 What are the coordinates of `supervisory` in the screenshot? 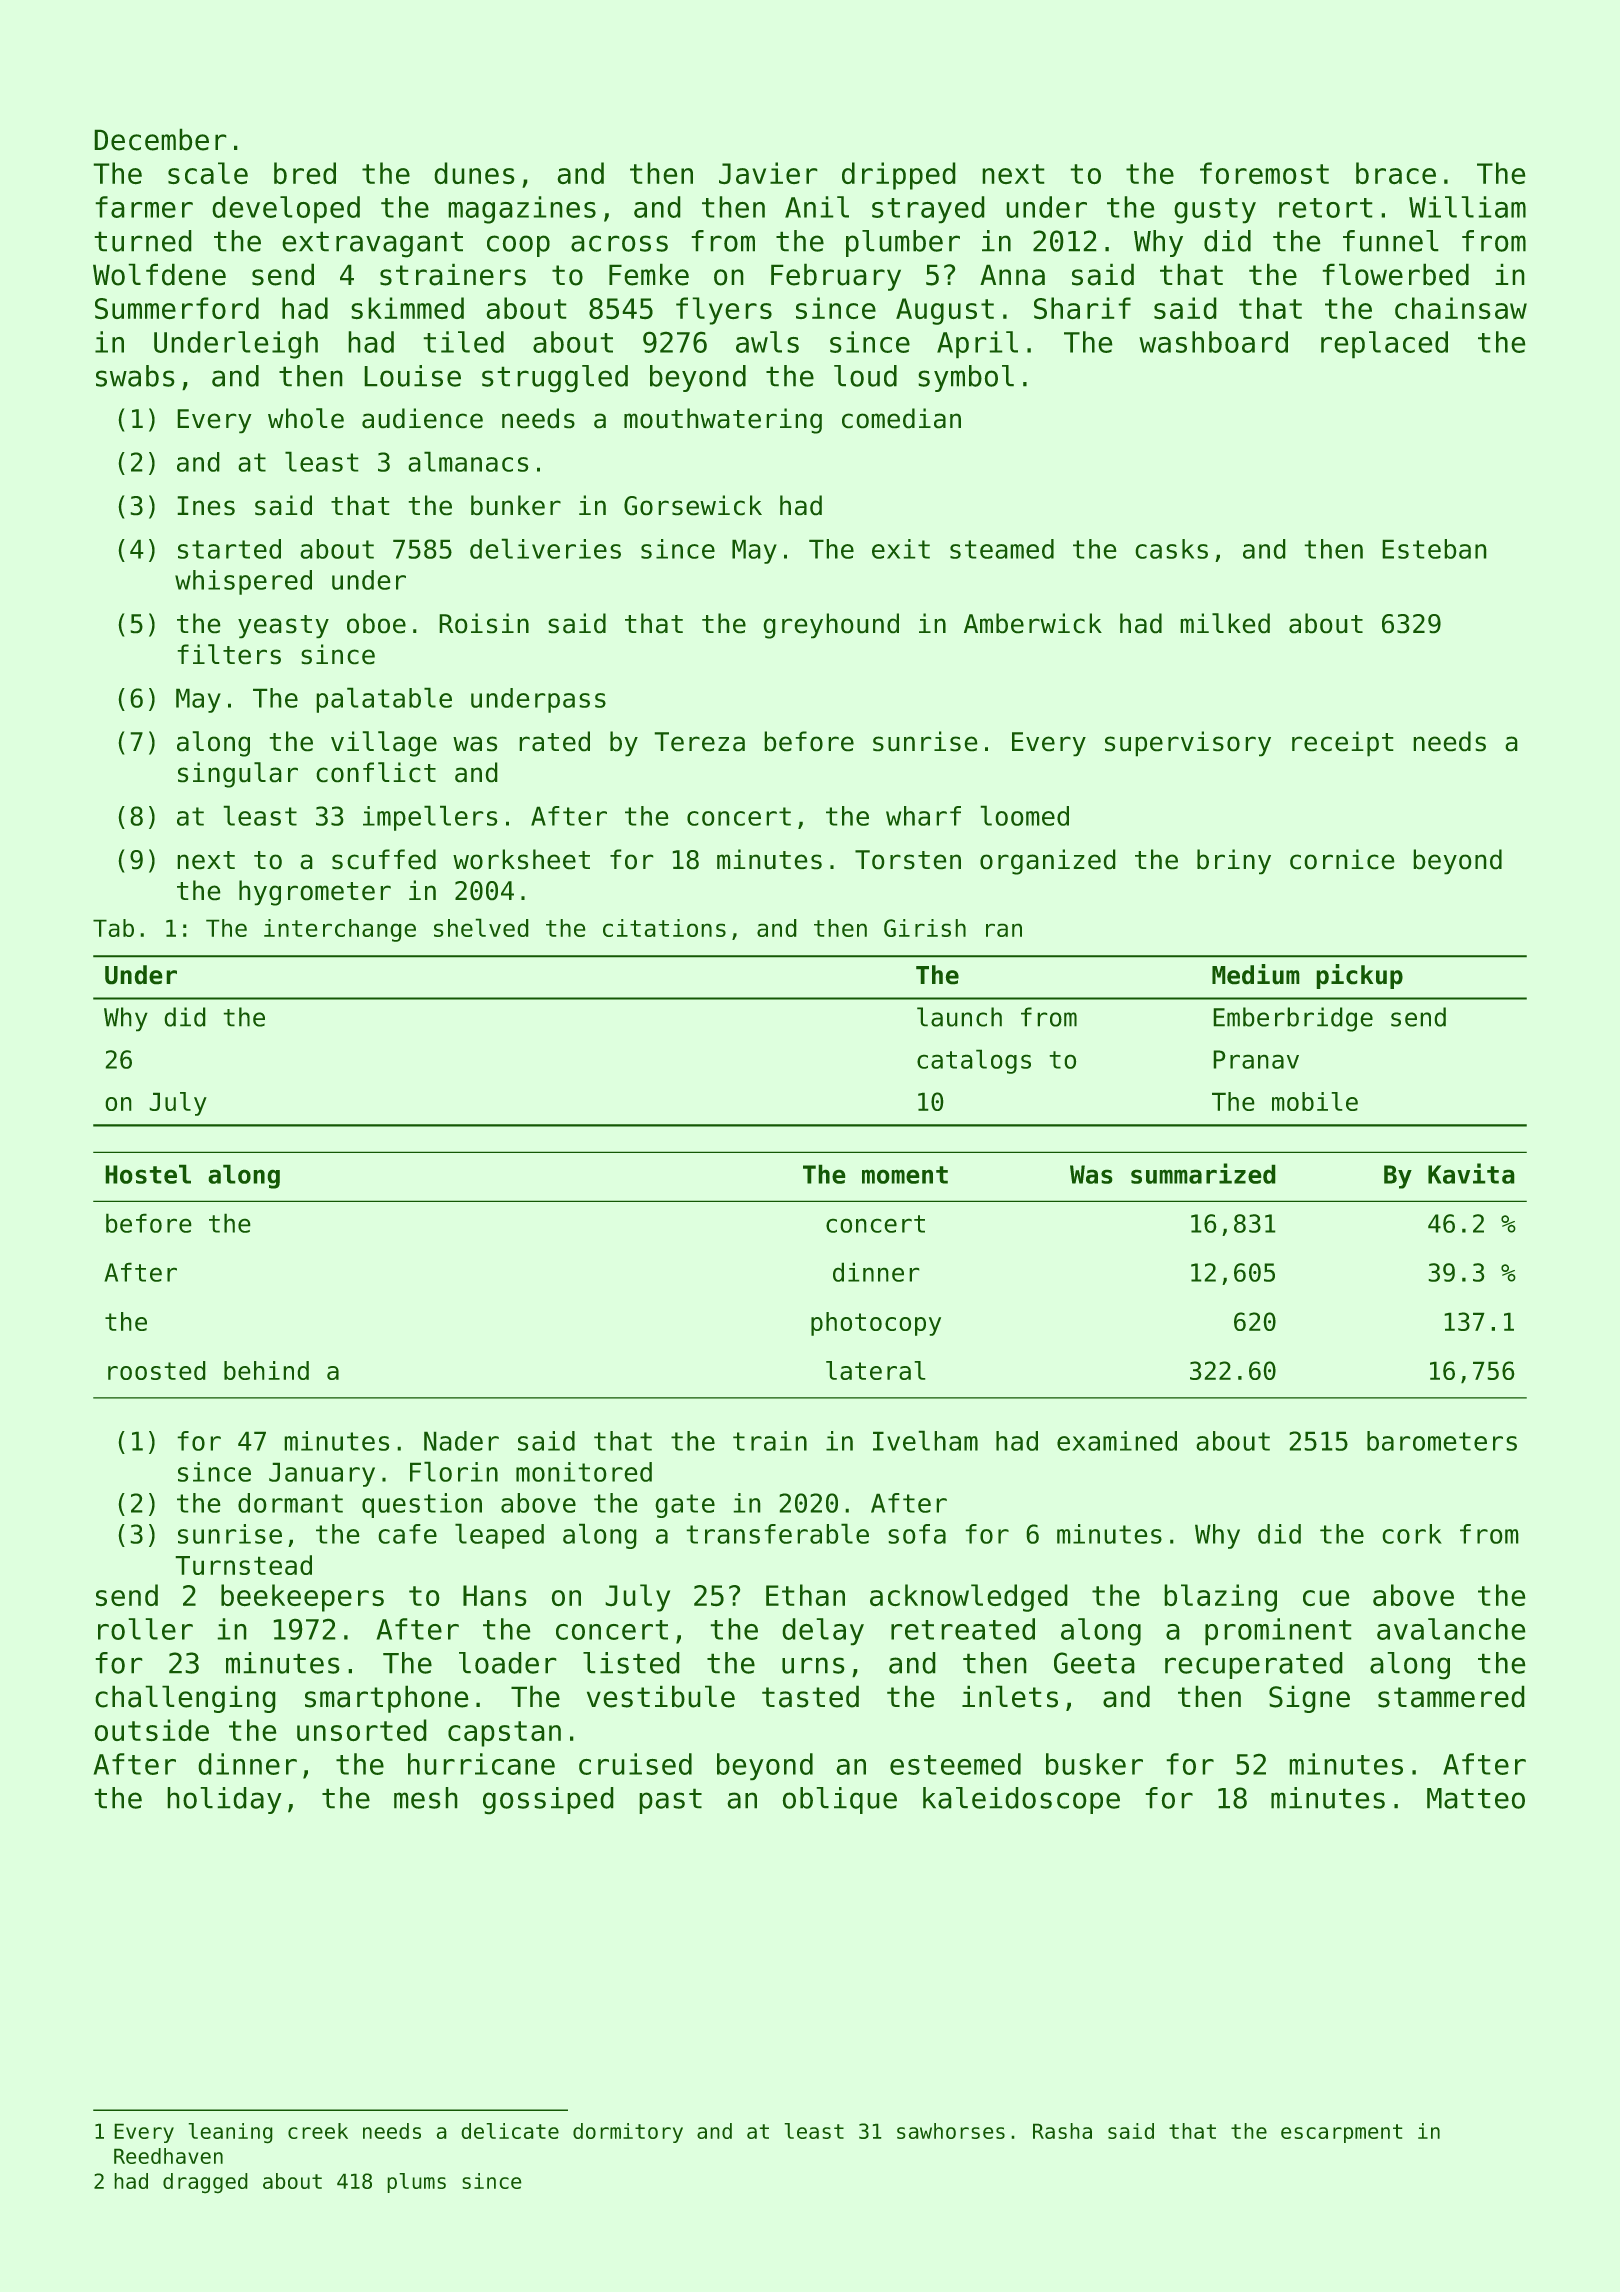 It's located at (1188, 744).
